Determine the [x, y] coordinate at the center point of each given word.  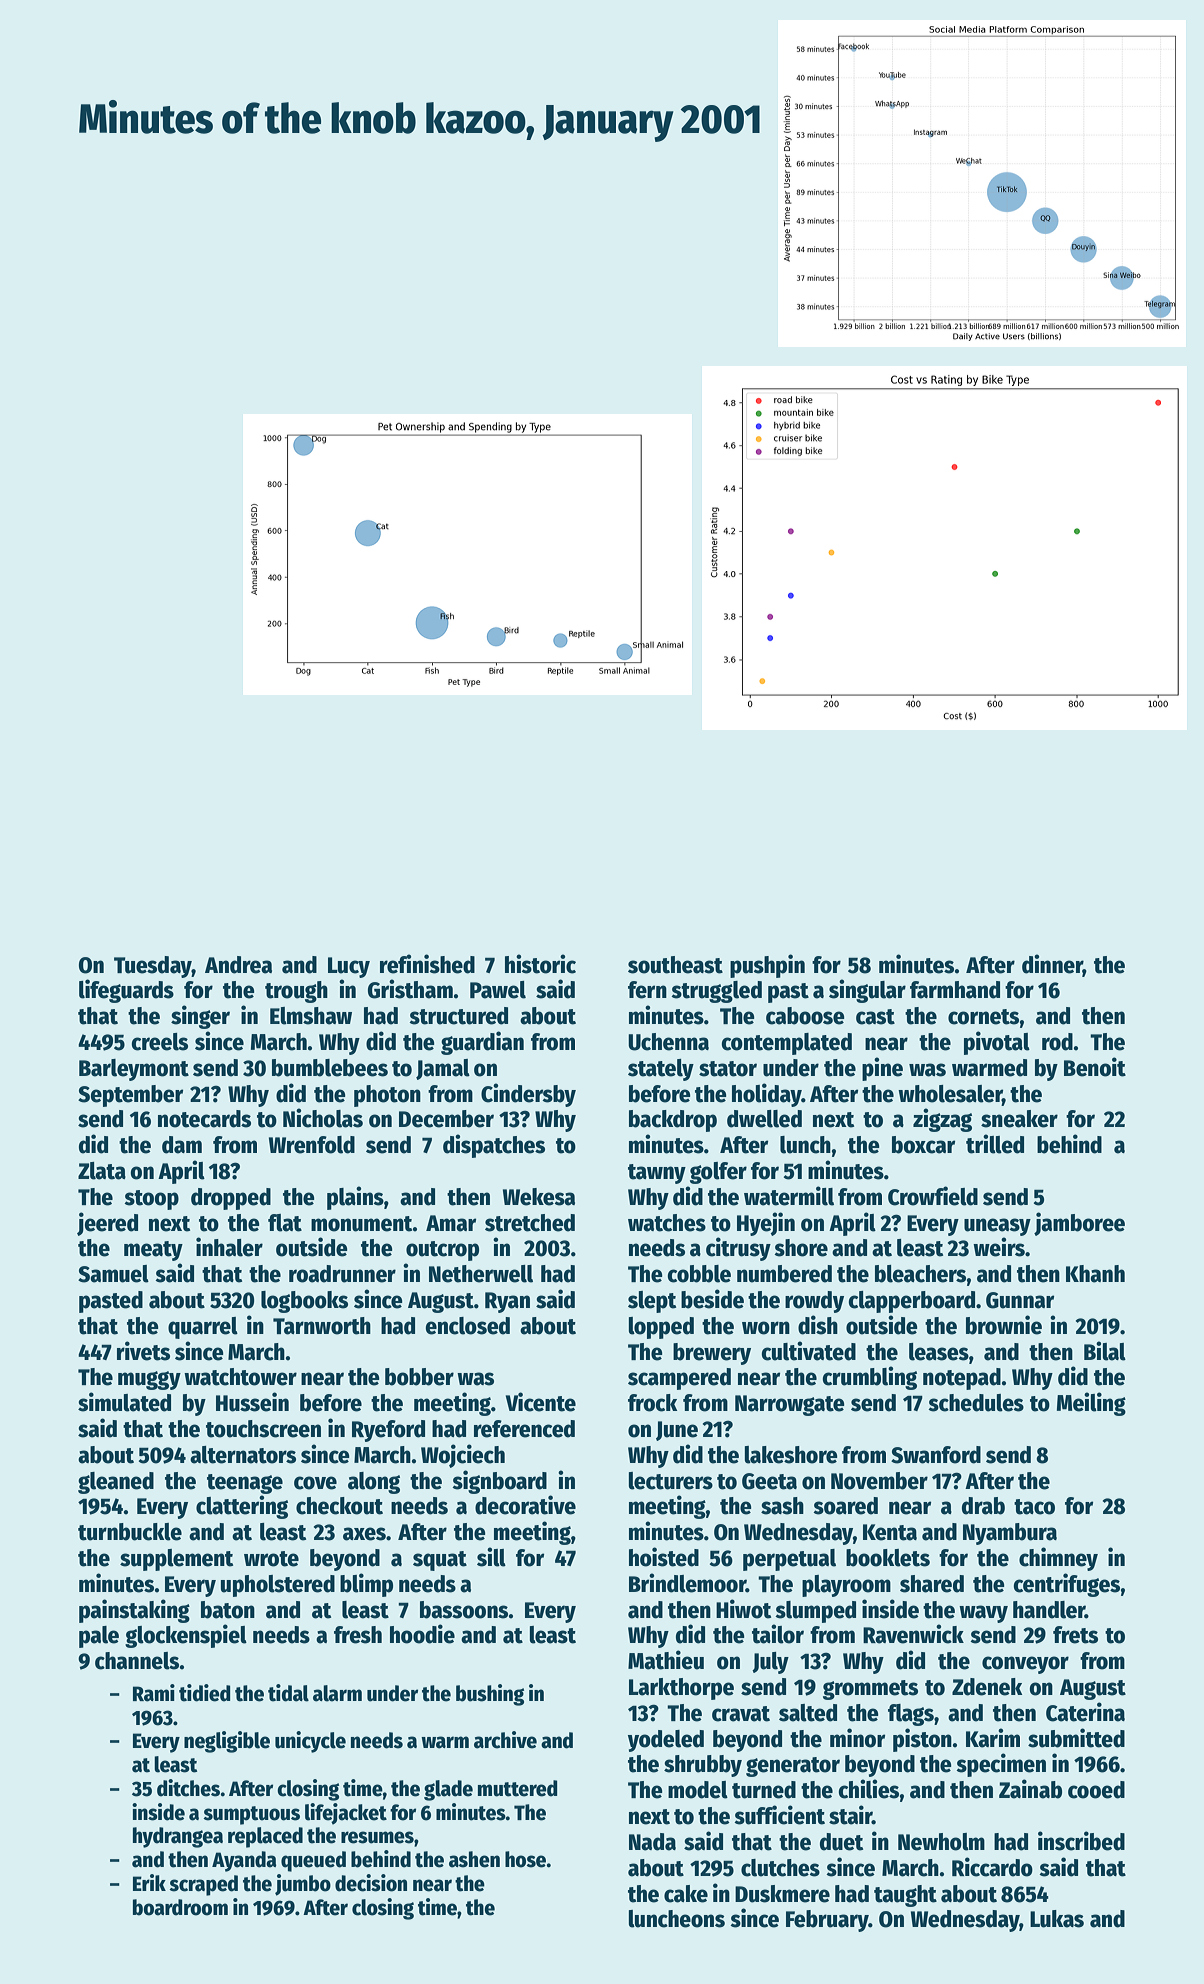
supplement [176, 1560]
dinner [1052, 964]
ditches [188, 1788]
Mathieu [666, 1660]
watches [667, 1223]
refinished [427, 964]
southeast [675, 965]
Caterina [1085, 1712]
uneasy [997, 1227]
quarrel [203, 1328]
